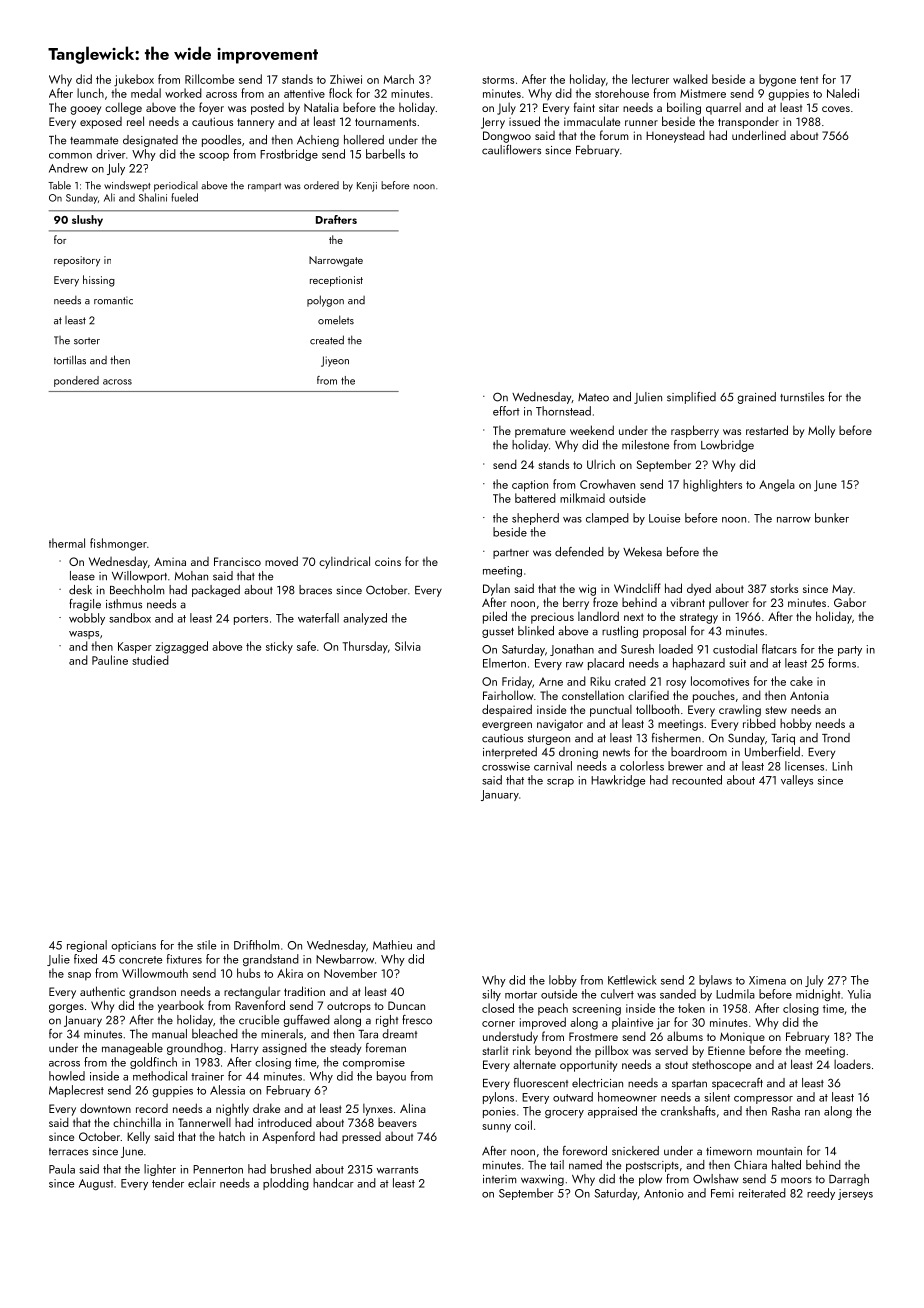  Describe the element at coordinates (256, 945) in the screenshot. I see `Driftholm` at that location.
